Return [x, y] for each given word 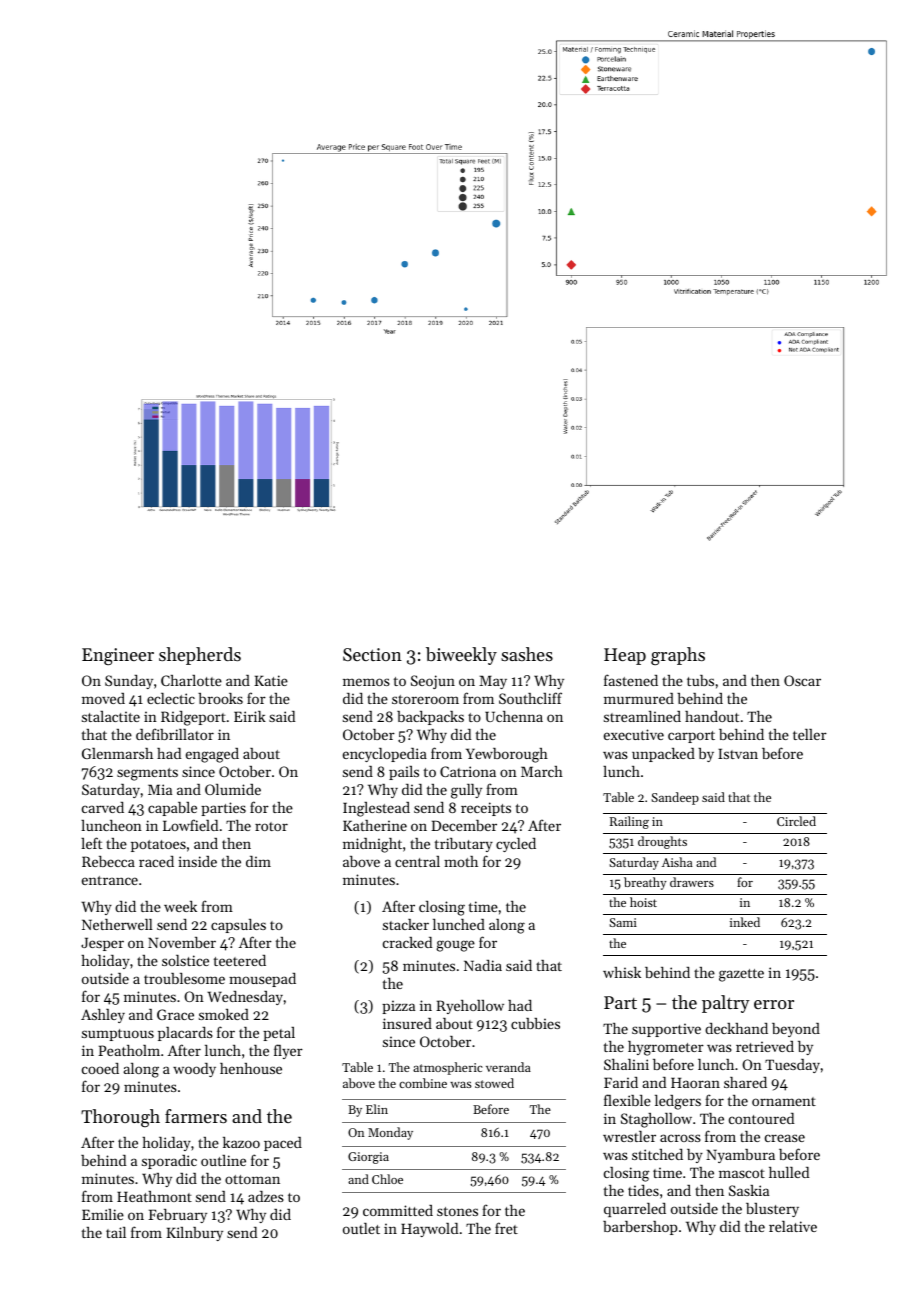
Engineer [118, 656]
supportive [666, 1030]
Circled [796, 821]
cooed [100, 1068]
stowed [494, 1083]
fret [506, 1228]
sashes [527, 654]
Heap [625, 656]
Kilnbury [194, 1234]
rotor [271, 826]
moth [461, 861]
